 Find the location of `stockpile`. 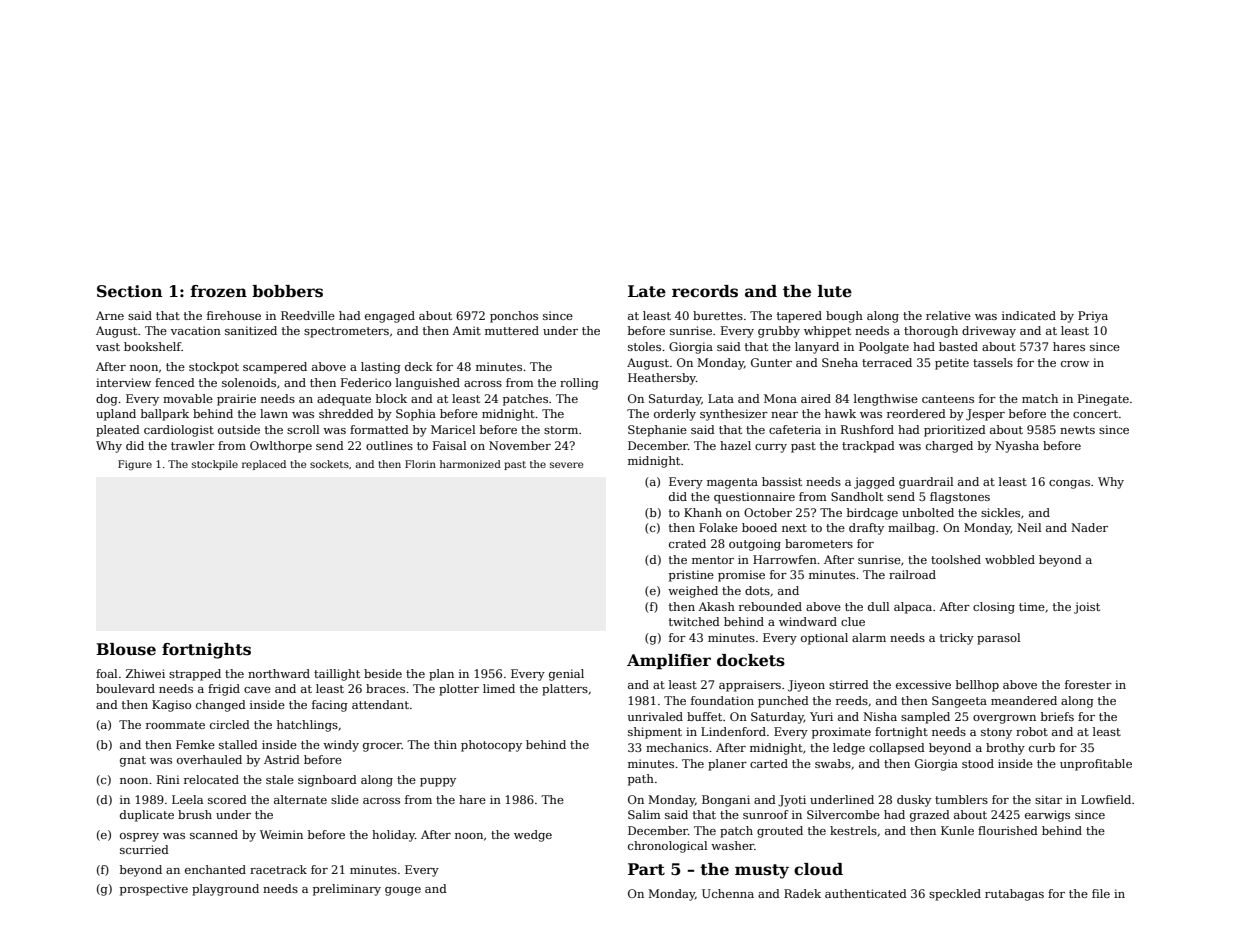

stockpile is located at coordinates (215, 465).
